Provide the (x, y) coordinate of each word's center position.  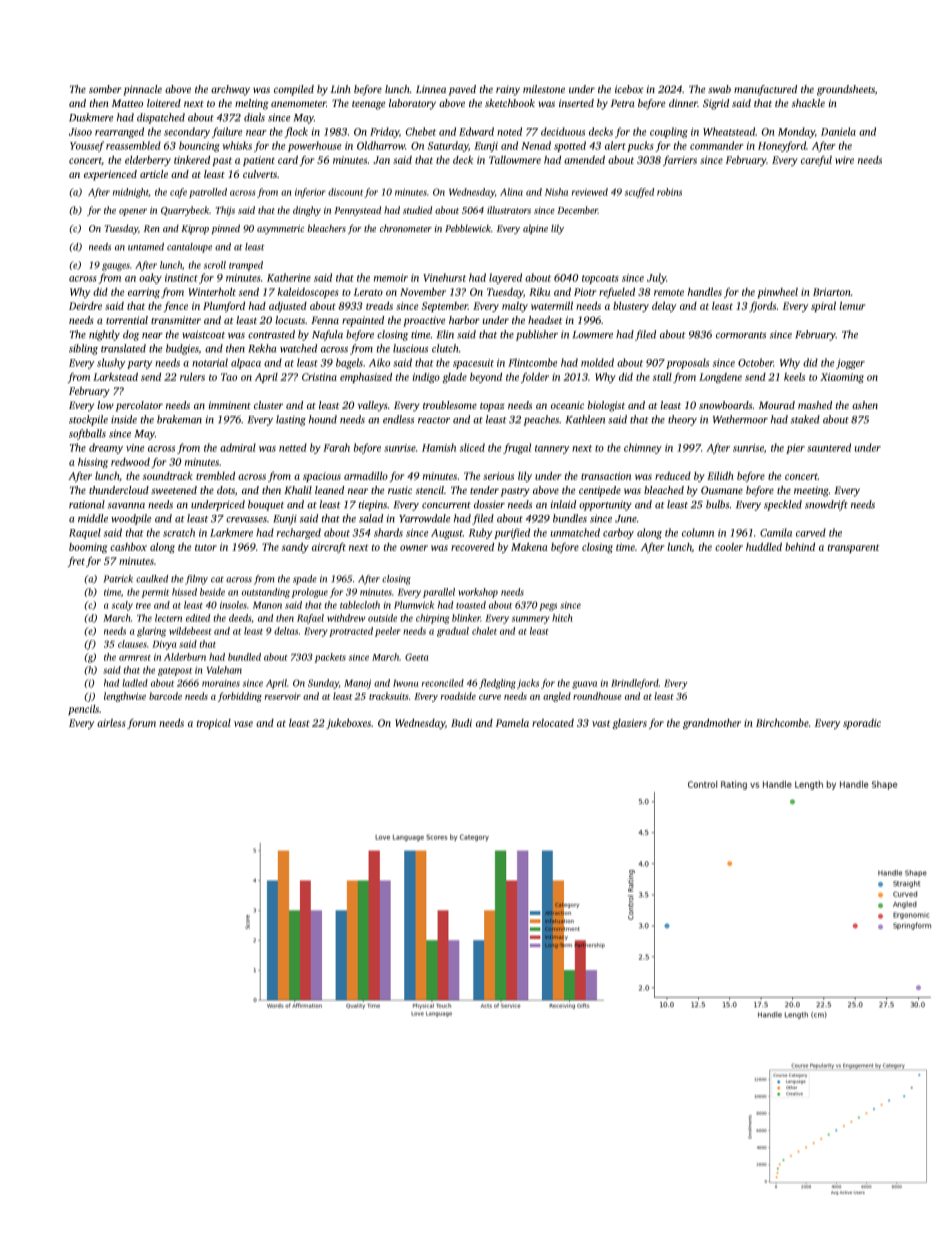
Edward (476, 131)
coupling (669, 132)
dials (254, 117)
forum (141, 724)
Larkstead (115, 377)
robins (669, 192)
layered (505, 278)
